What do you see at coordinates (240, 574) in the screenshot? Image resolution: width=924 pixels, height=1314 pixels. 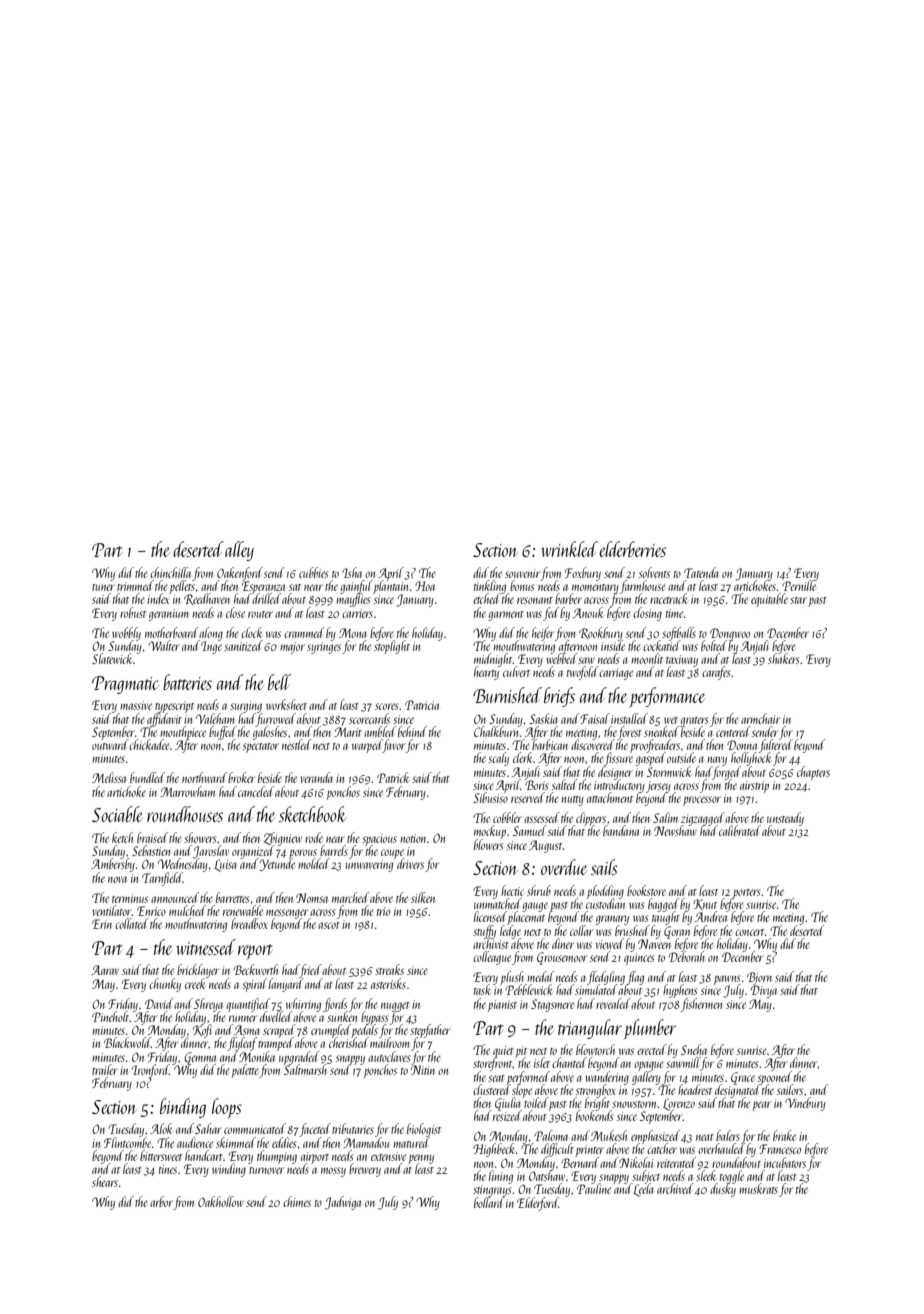 I see `Oakenford` at bounding box center [240, 574].
